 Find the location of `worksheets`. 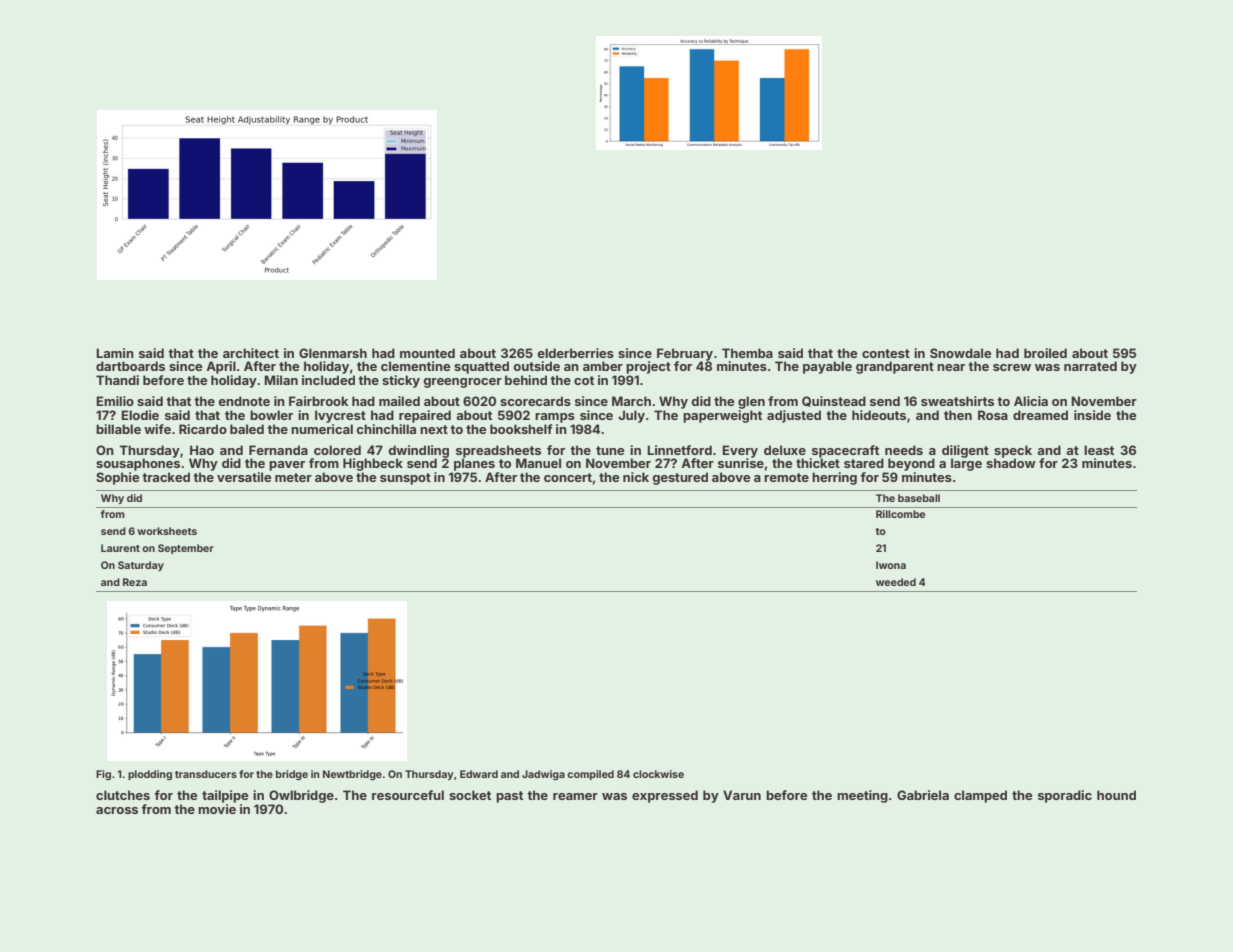

worksheets is located at coordinates (167, 531).
